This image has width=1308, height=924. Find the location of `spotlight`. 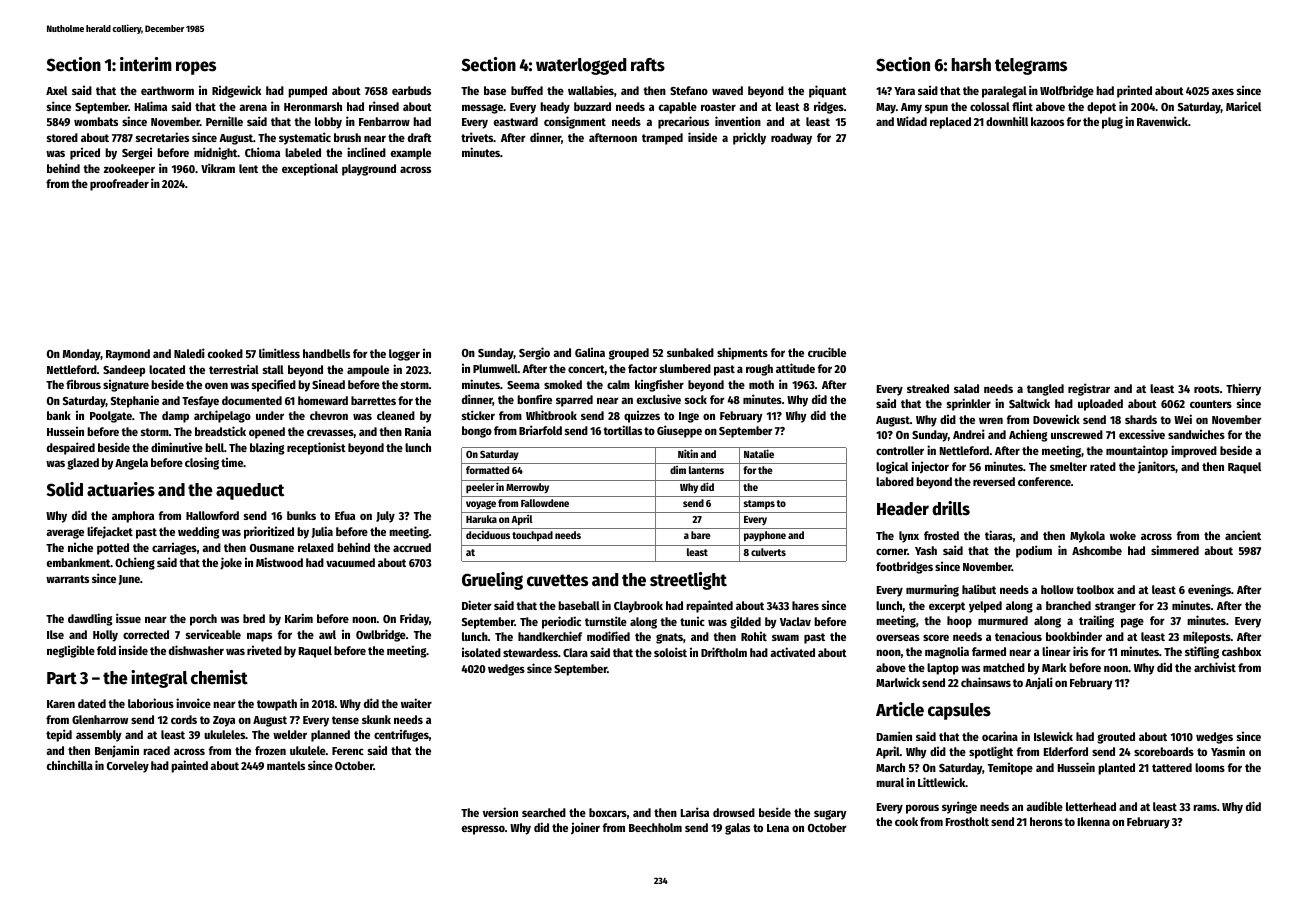

spotlight is located at coordinates (991, 752).
